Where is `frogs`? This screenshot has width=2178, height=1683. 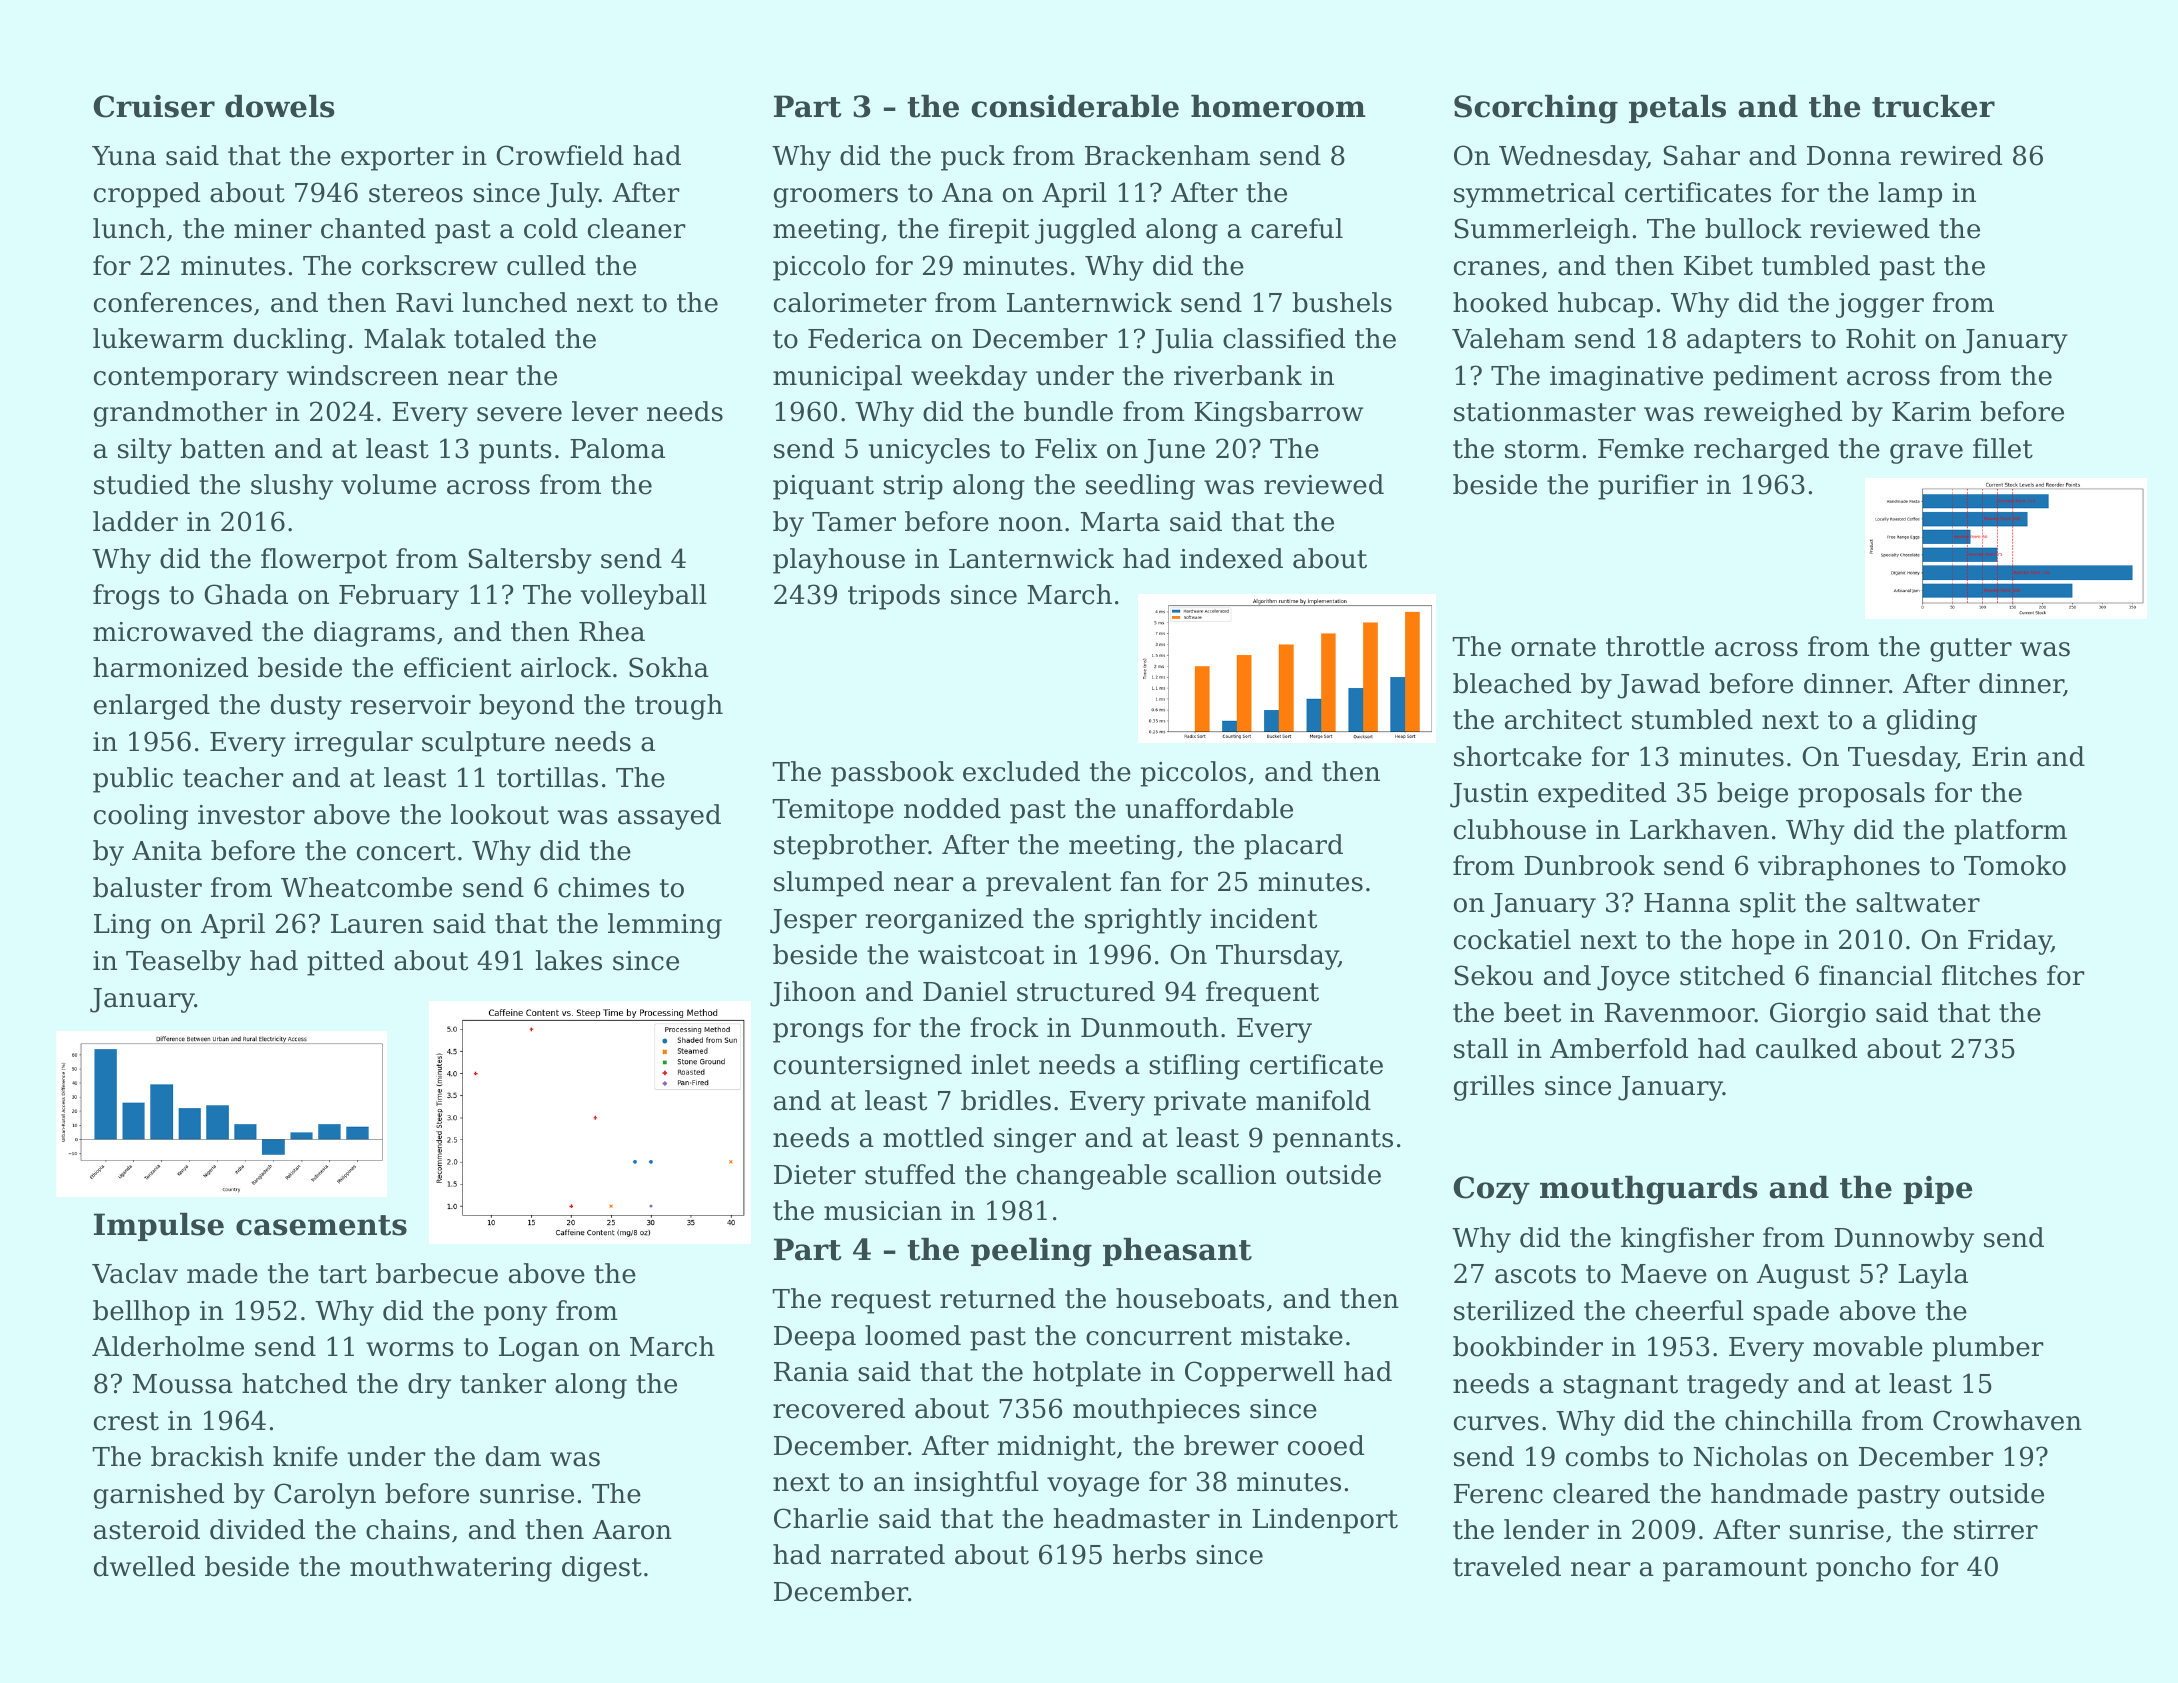
frogs is located at coordinates (126, 597).
